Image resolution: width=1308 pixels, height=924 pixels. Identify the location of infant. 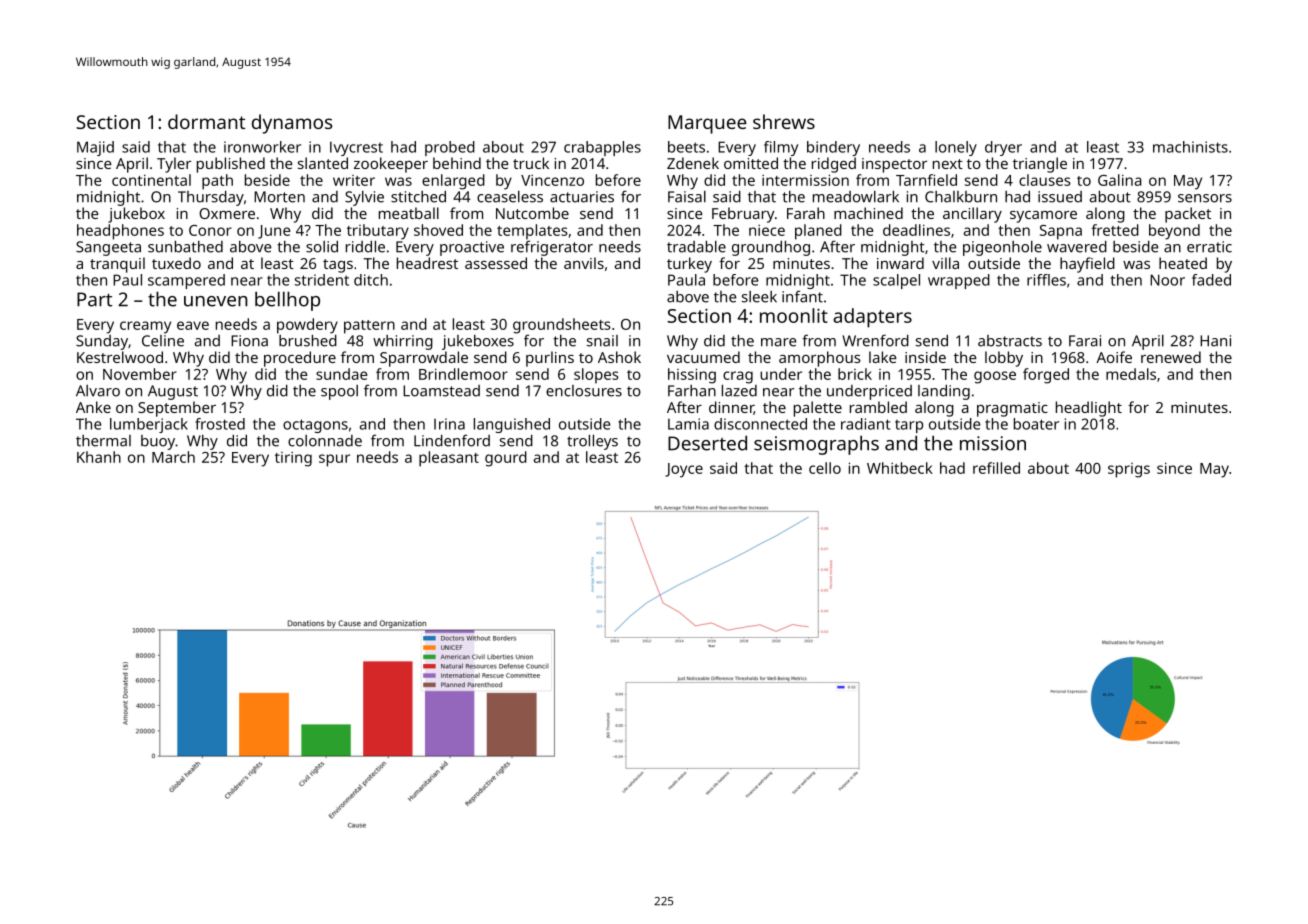
(802, 296).
